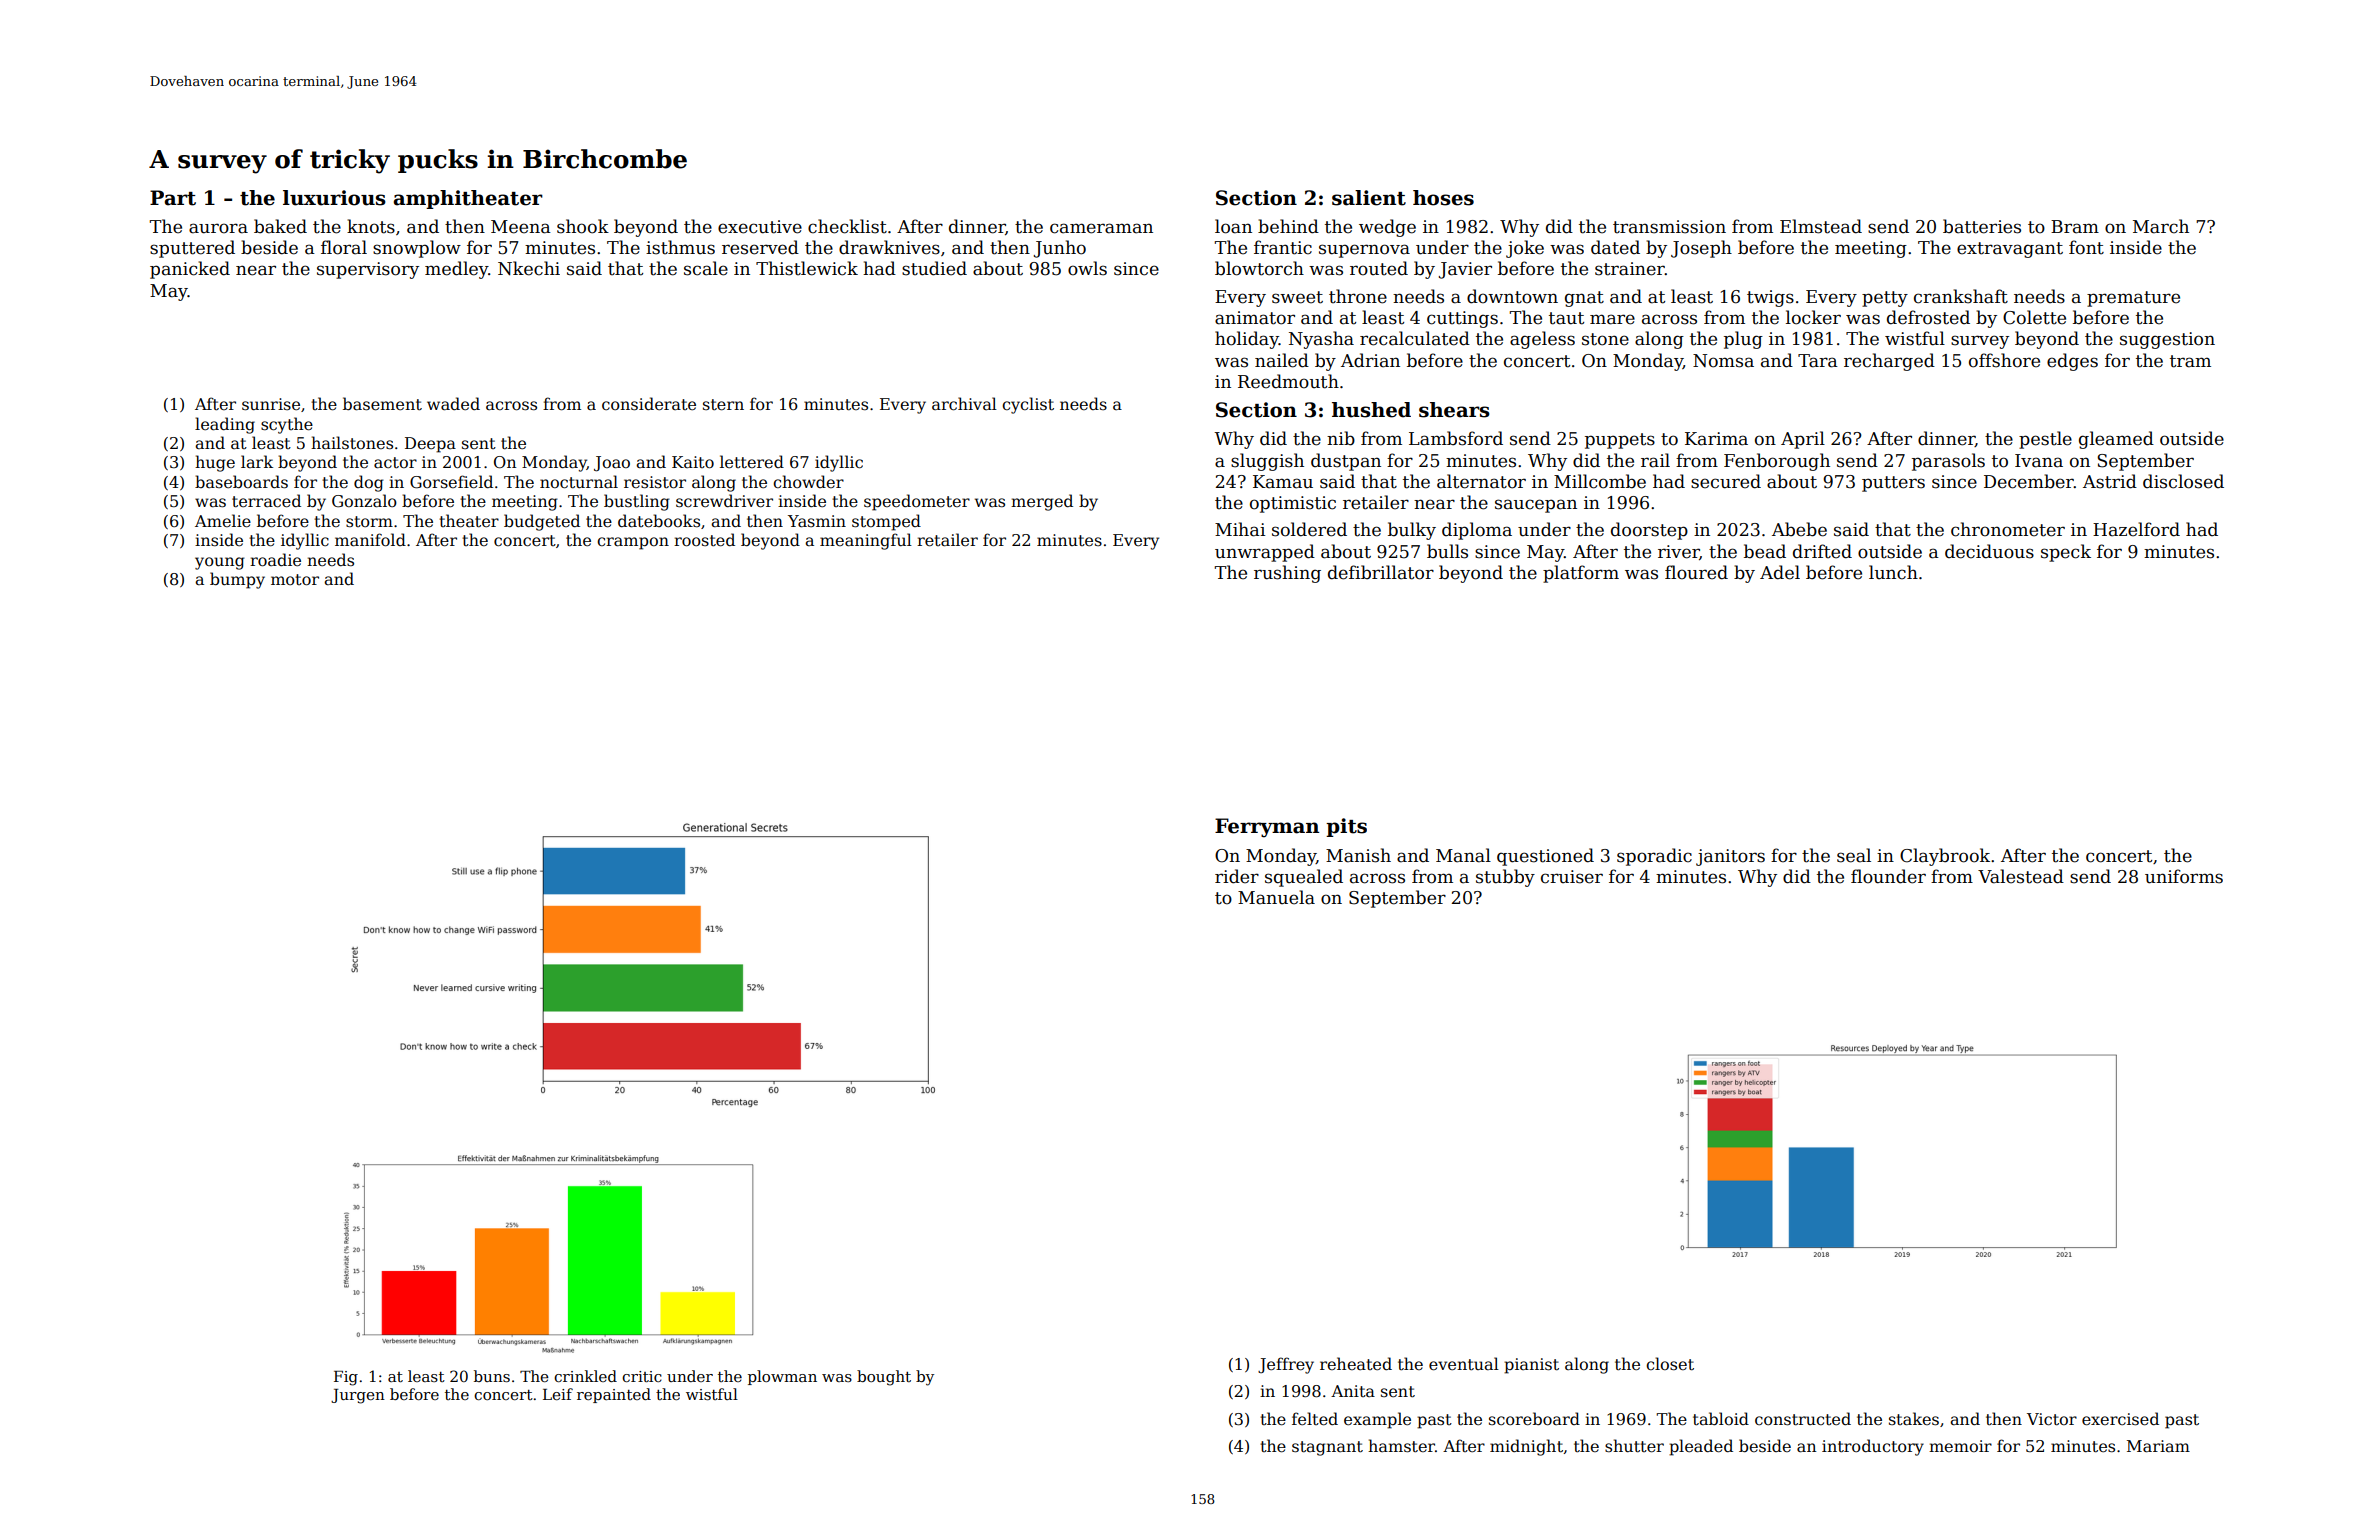 This document has height=1540, width=2380. I want to click on motor, so click(295, 580).
